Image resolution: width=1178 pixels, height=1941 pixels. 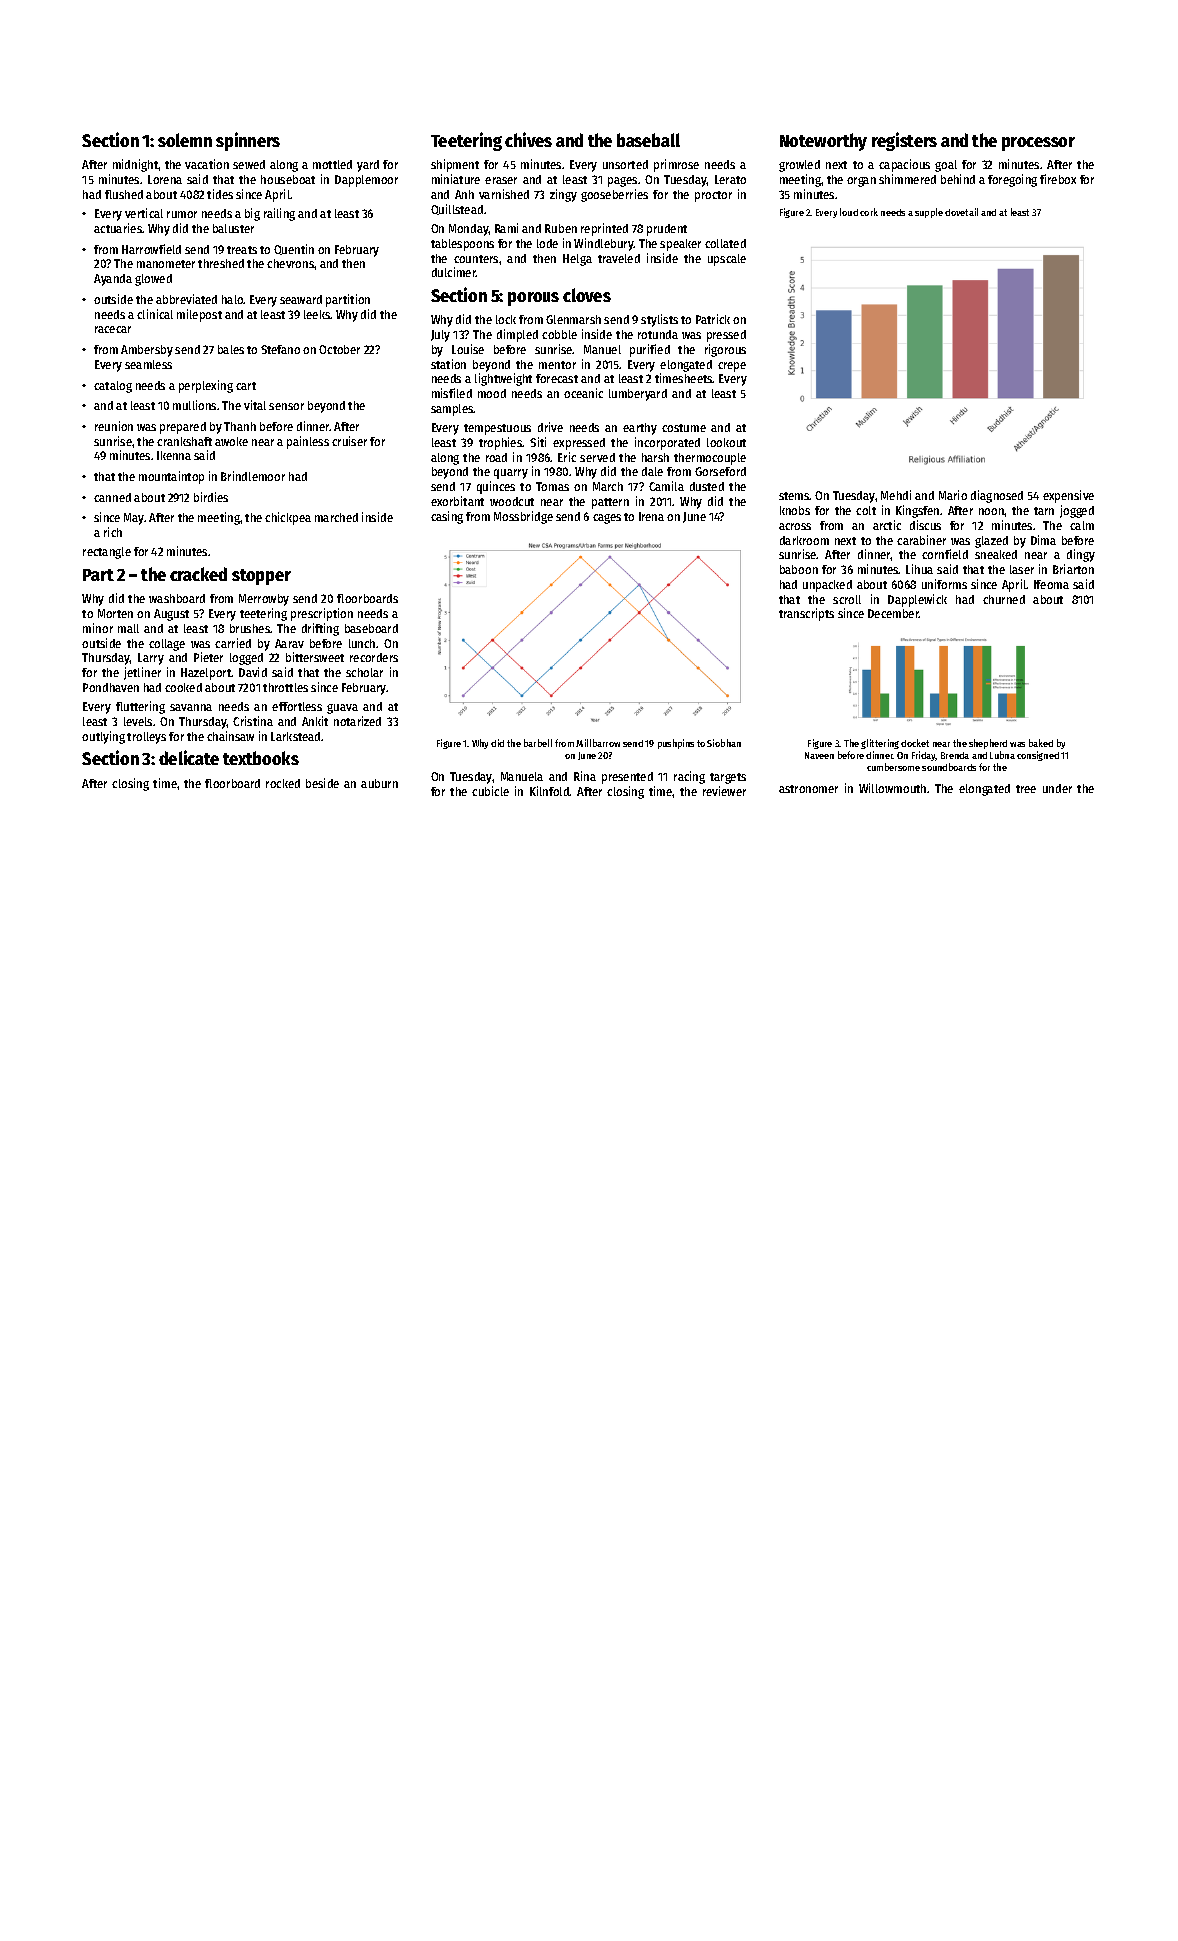 I want to click on Dapplemoor, so click(x=366, y=181).
